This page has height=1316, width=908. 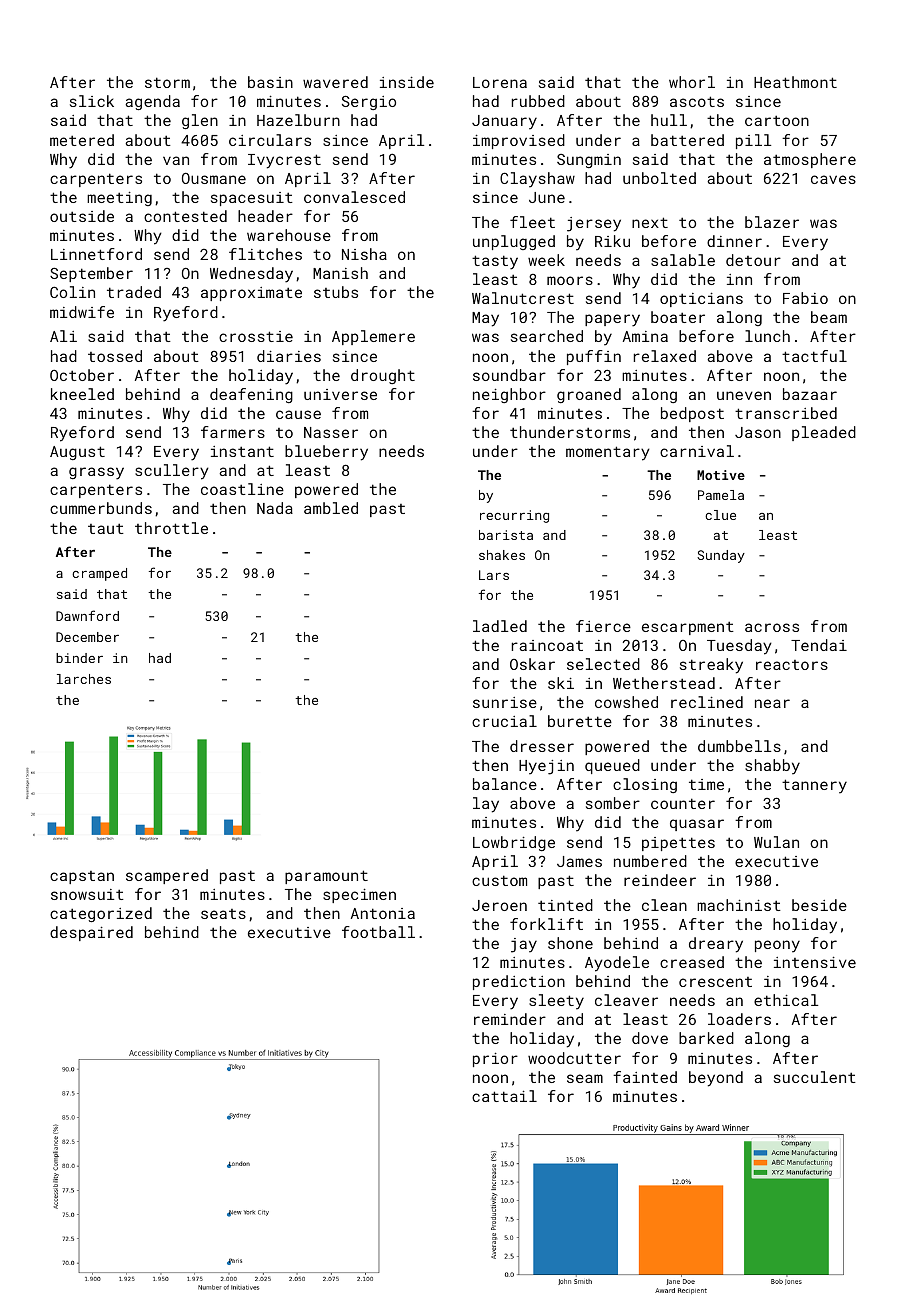 I want to click on improvised, so click(x=519, y=141).
